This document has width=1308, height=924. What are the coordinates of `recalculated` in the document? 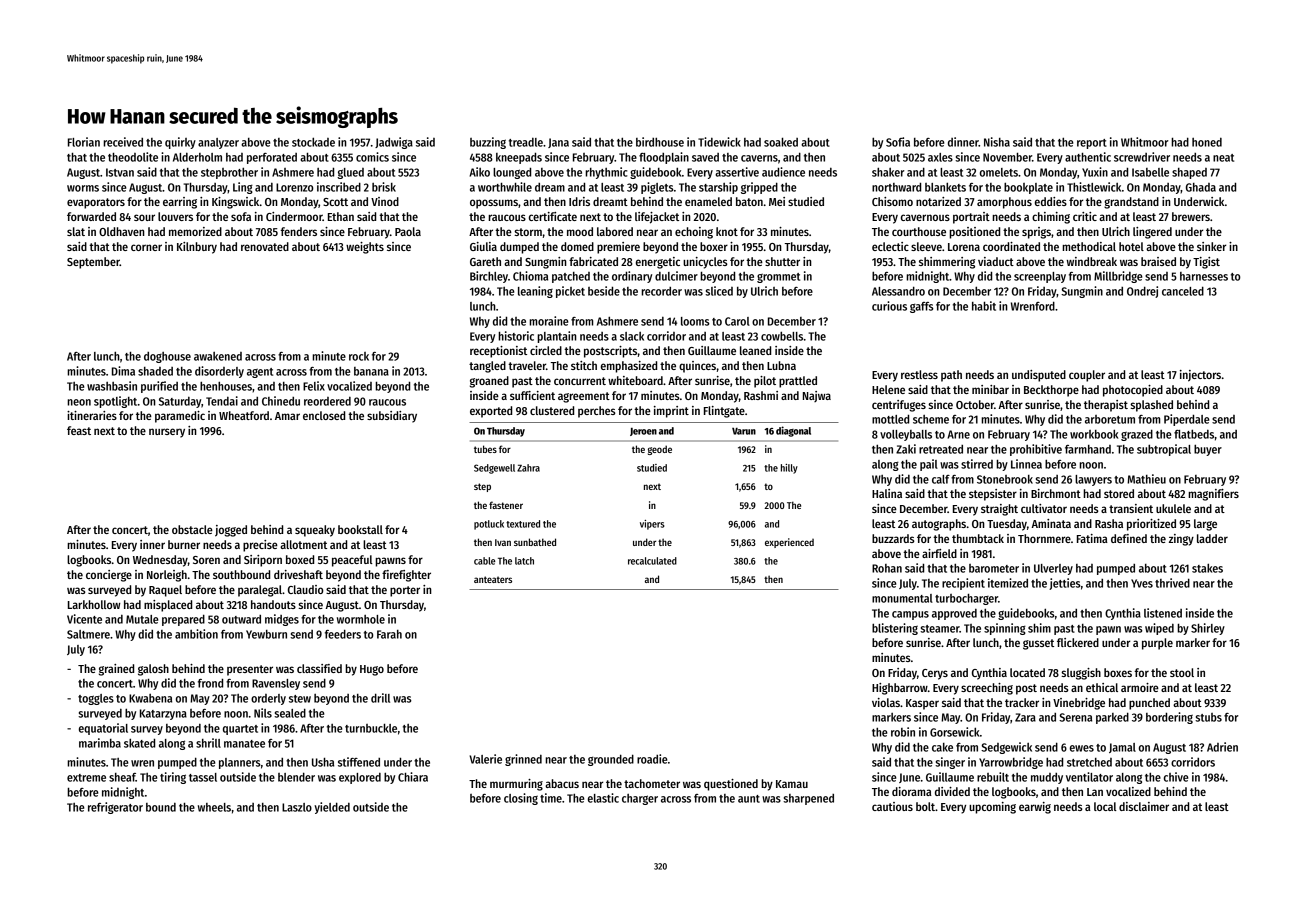 It's located at (652, 561).
